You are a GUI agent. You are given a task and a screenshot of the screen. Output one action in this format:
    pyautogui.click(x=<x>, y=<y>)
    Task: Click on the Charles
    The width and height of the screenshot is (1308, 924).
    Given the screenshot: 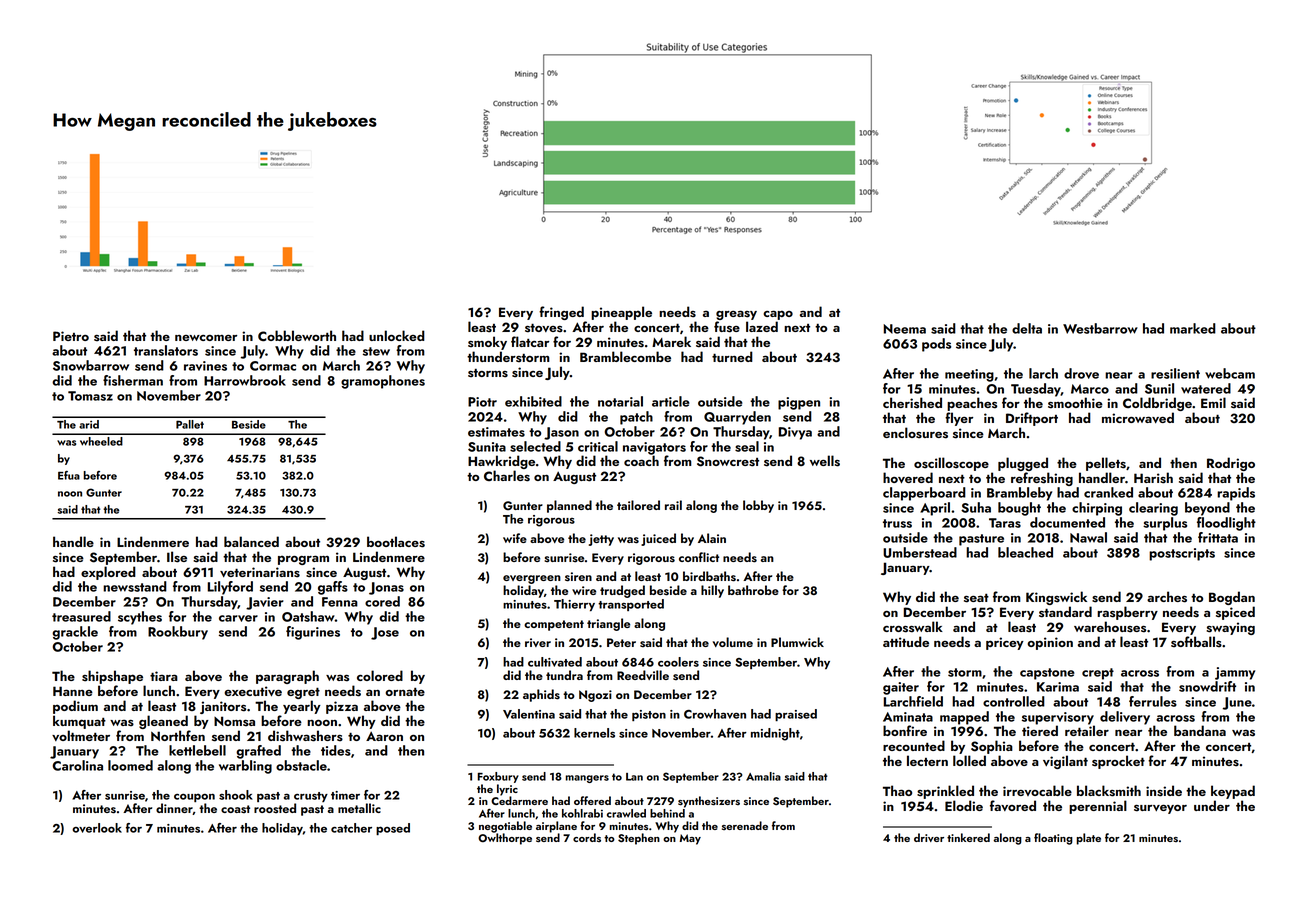 What is the action you would take?
    pyautogui.click(x=507, y=476)
